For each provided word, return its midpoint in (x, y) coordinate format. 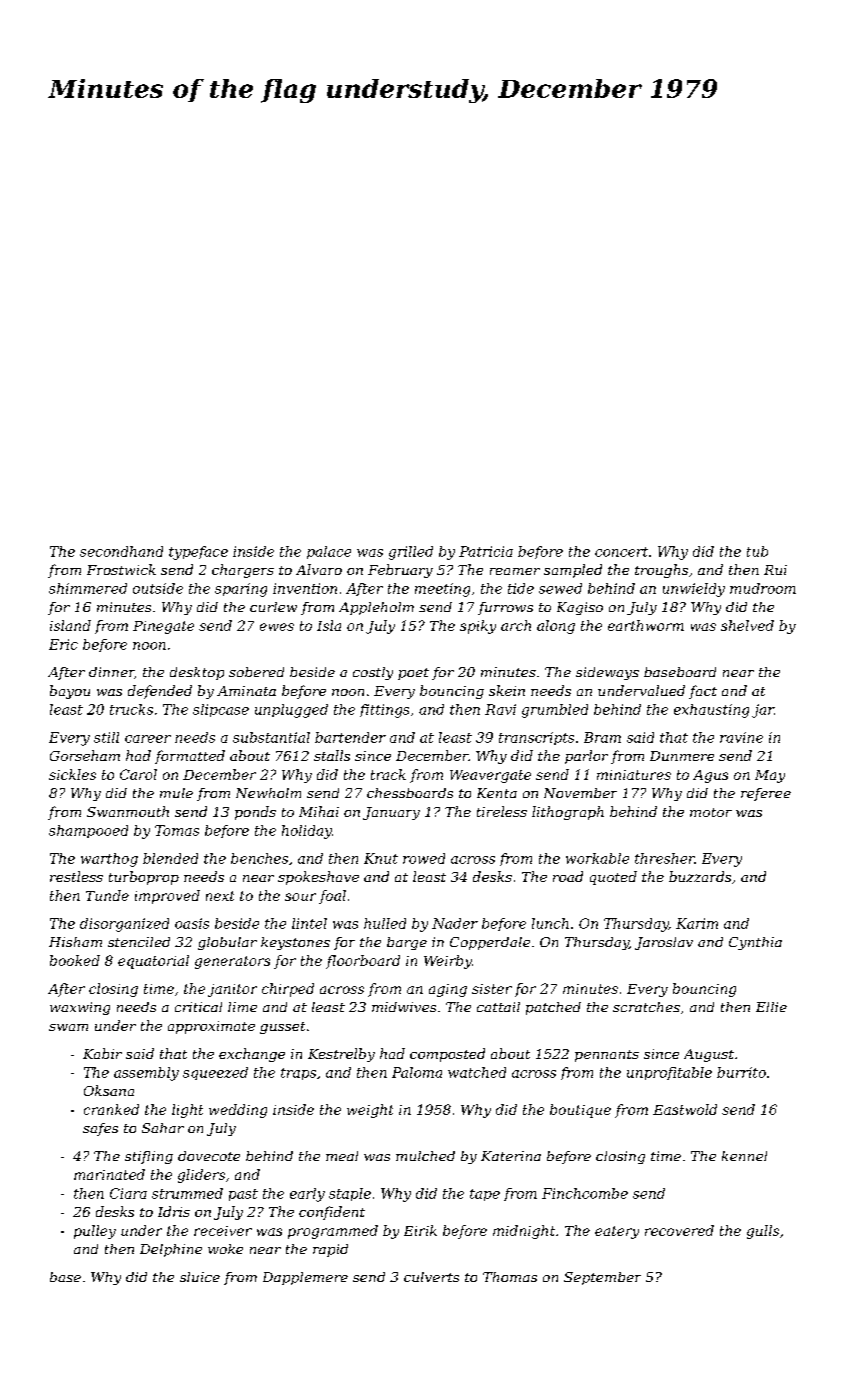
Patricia (486, 551)
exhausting (711, 711)
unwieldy (694, 590)
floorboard (363, 962)
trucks (131, 709)
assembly (146, 1074)
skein (507, 690)
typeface (198, 553)
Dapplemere (305, 1278)
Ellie (771, 1007)
